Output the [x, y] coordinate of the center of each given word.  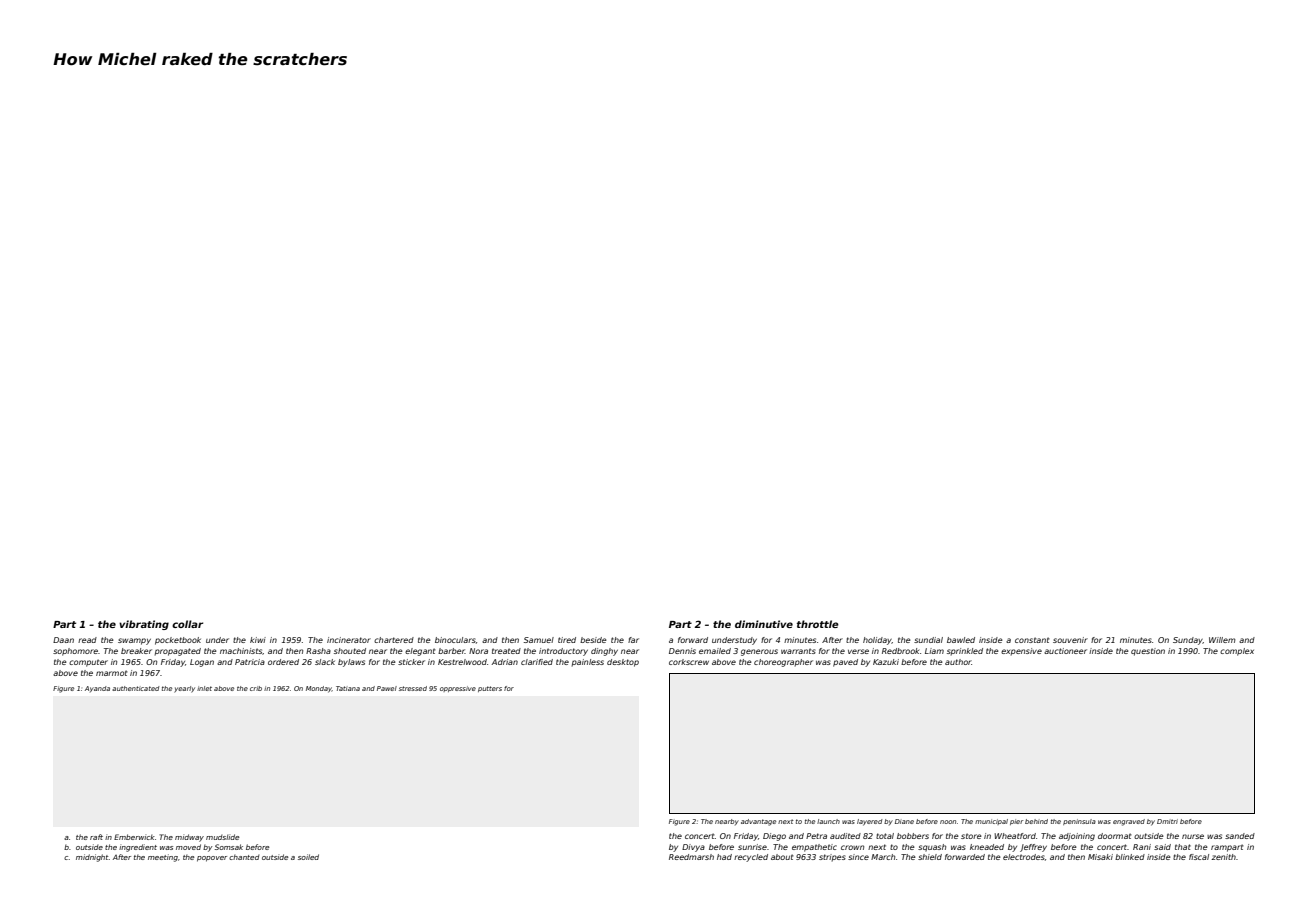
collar [187, 624]
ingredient [138, 848]
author [958, 662]
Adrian [505, 662]
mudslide [222, 837]
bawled [961, 640]
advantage [758, 822]
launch [828, 821]
